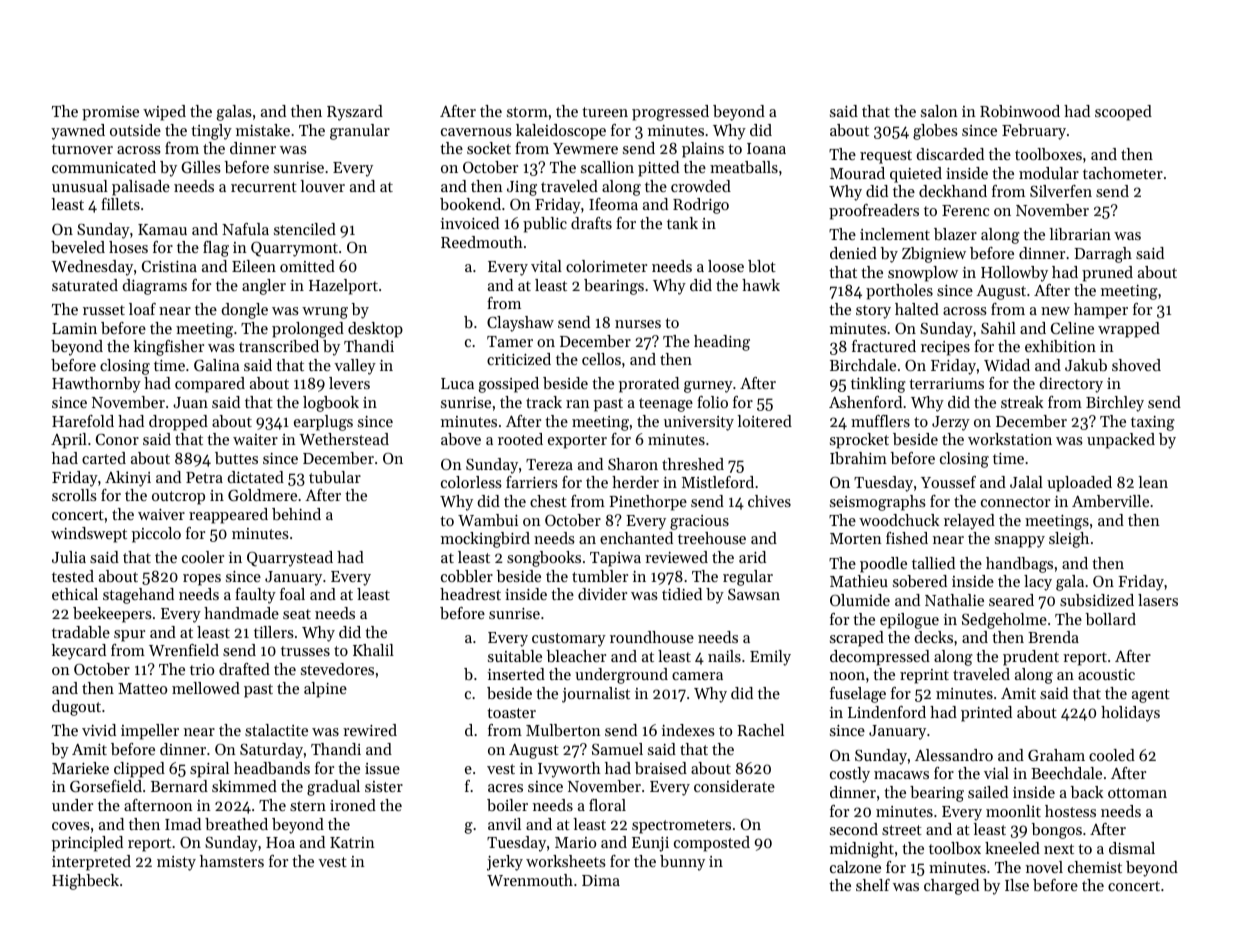 This screenshot has width=1233, height=952. What do you see at coordinates (1014, 274) in the screenshot?
I see `Hollowby` at bounding box center [1014, 274].
